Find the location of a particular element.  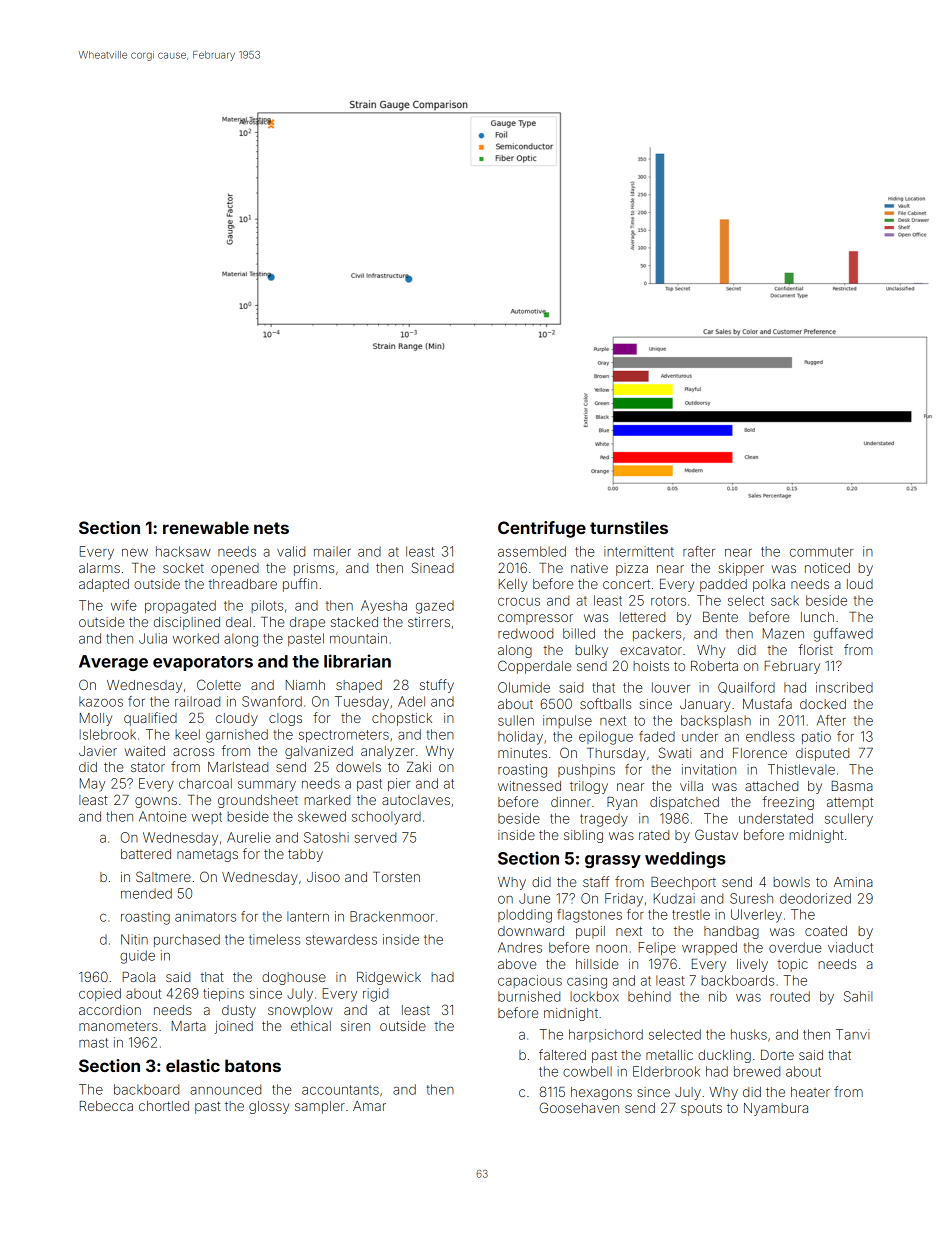

pizza is located at coordinates (632, 569).
